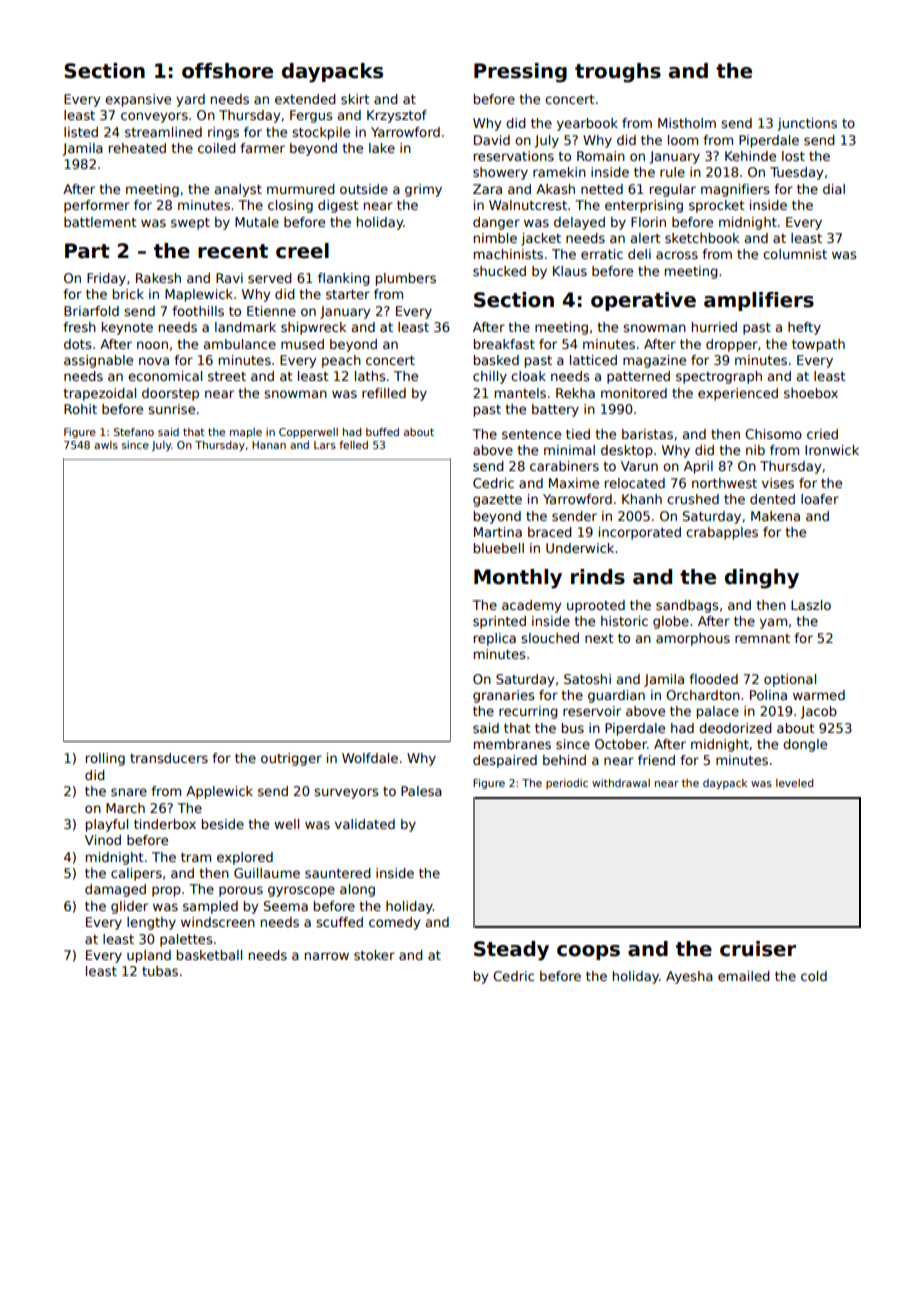 Image resolution: width=924 pixels, height=1308 pixels. I want to click on March, so click(125, 808).
